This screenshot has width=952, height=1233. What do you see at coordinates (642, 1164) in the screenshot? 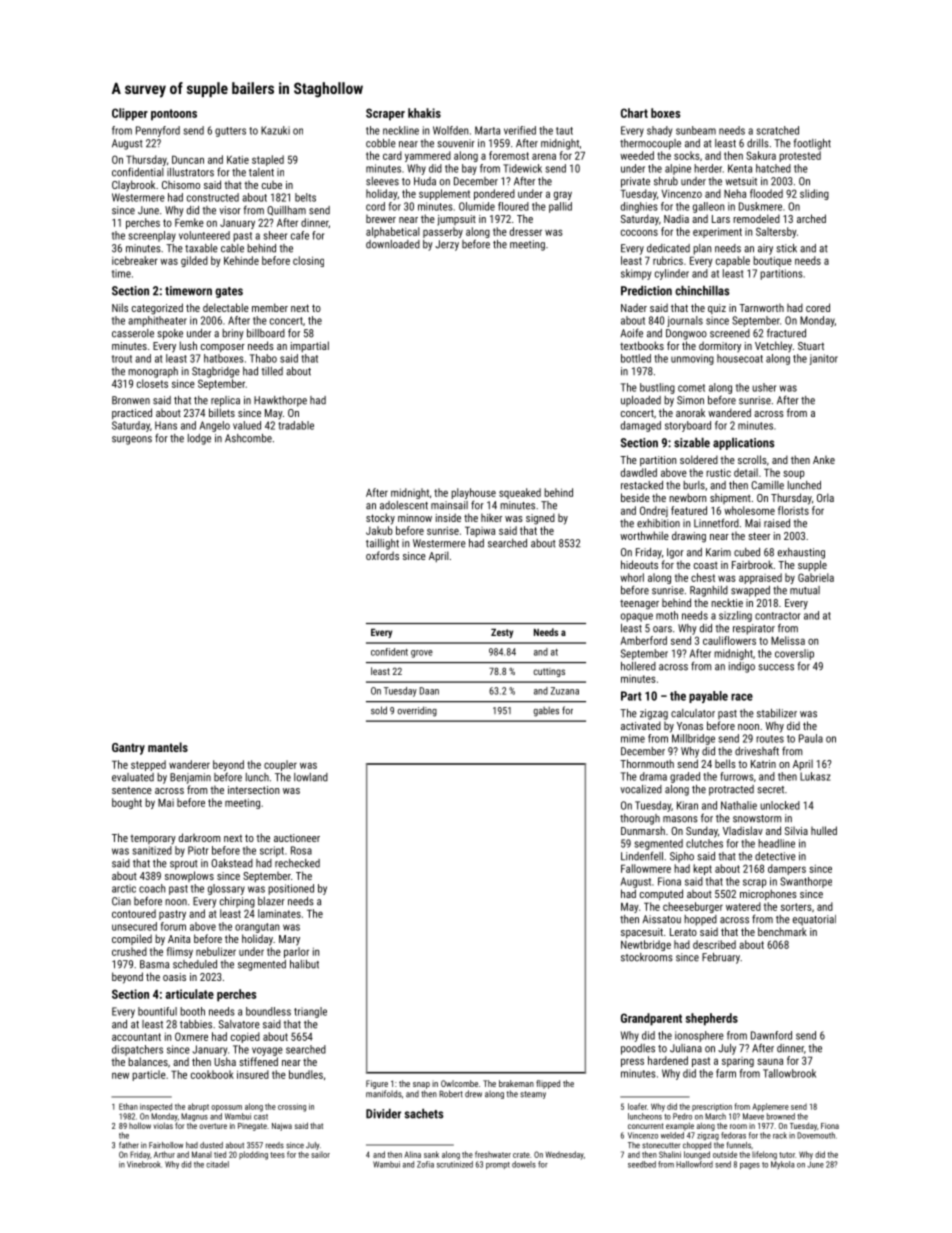
I see `seedbed` at bounding box center [642, 1164].
